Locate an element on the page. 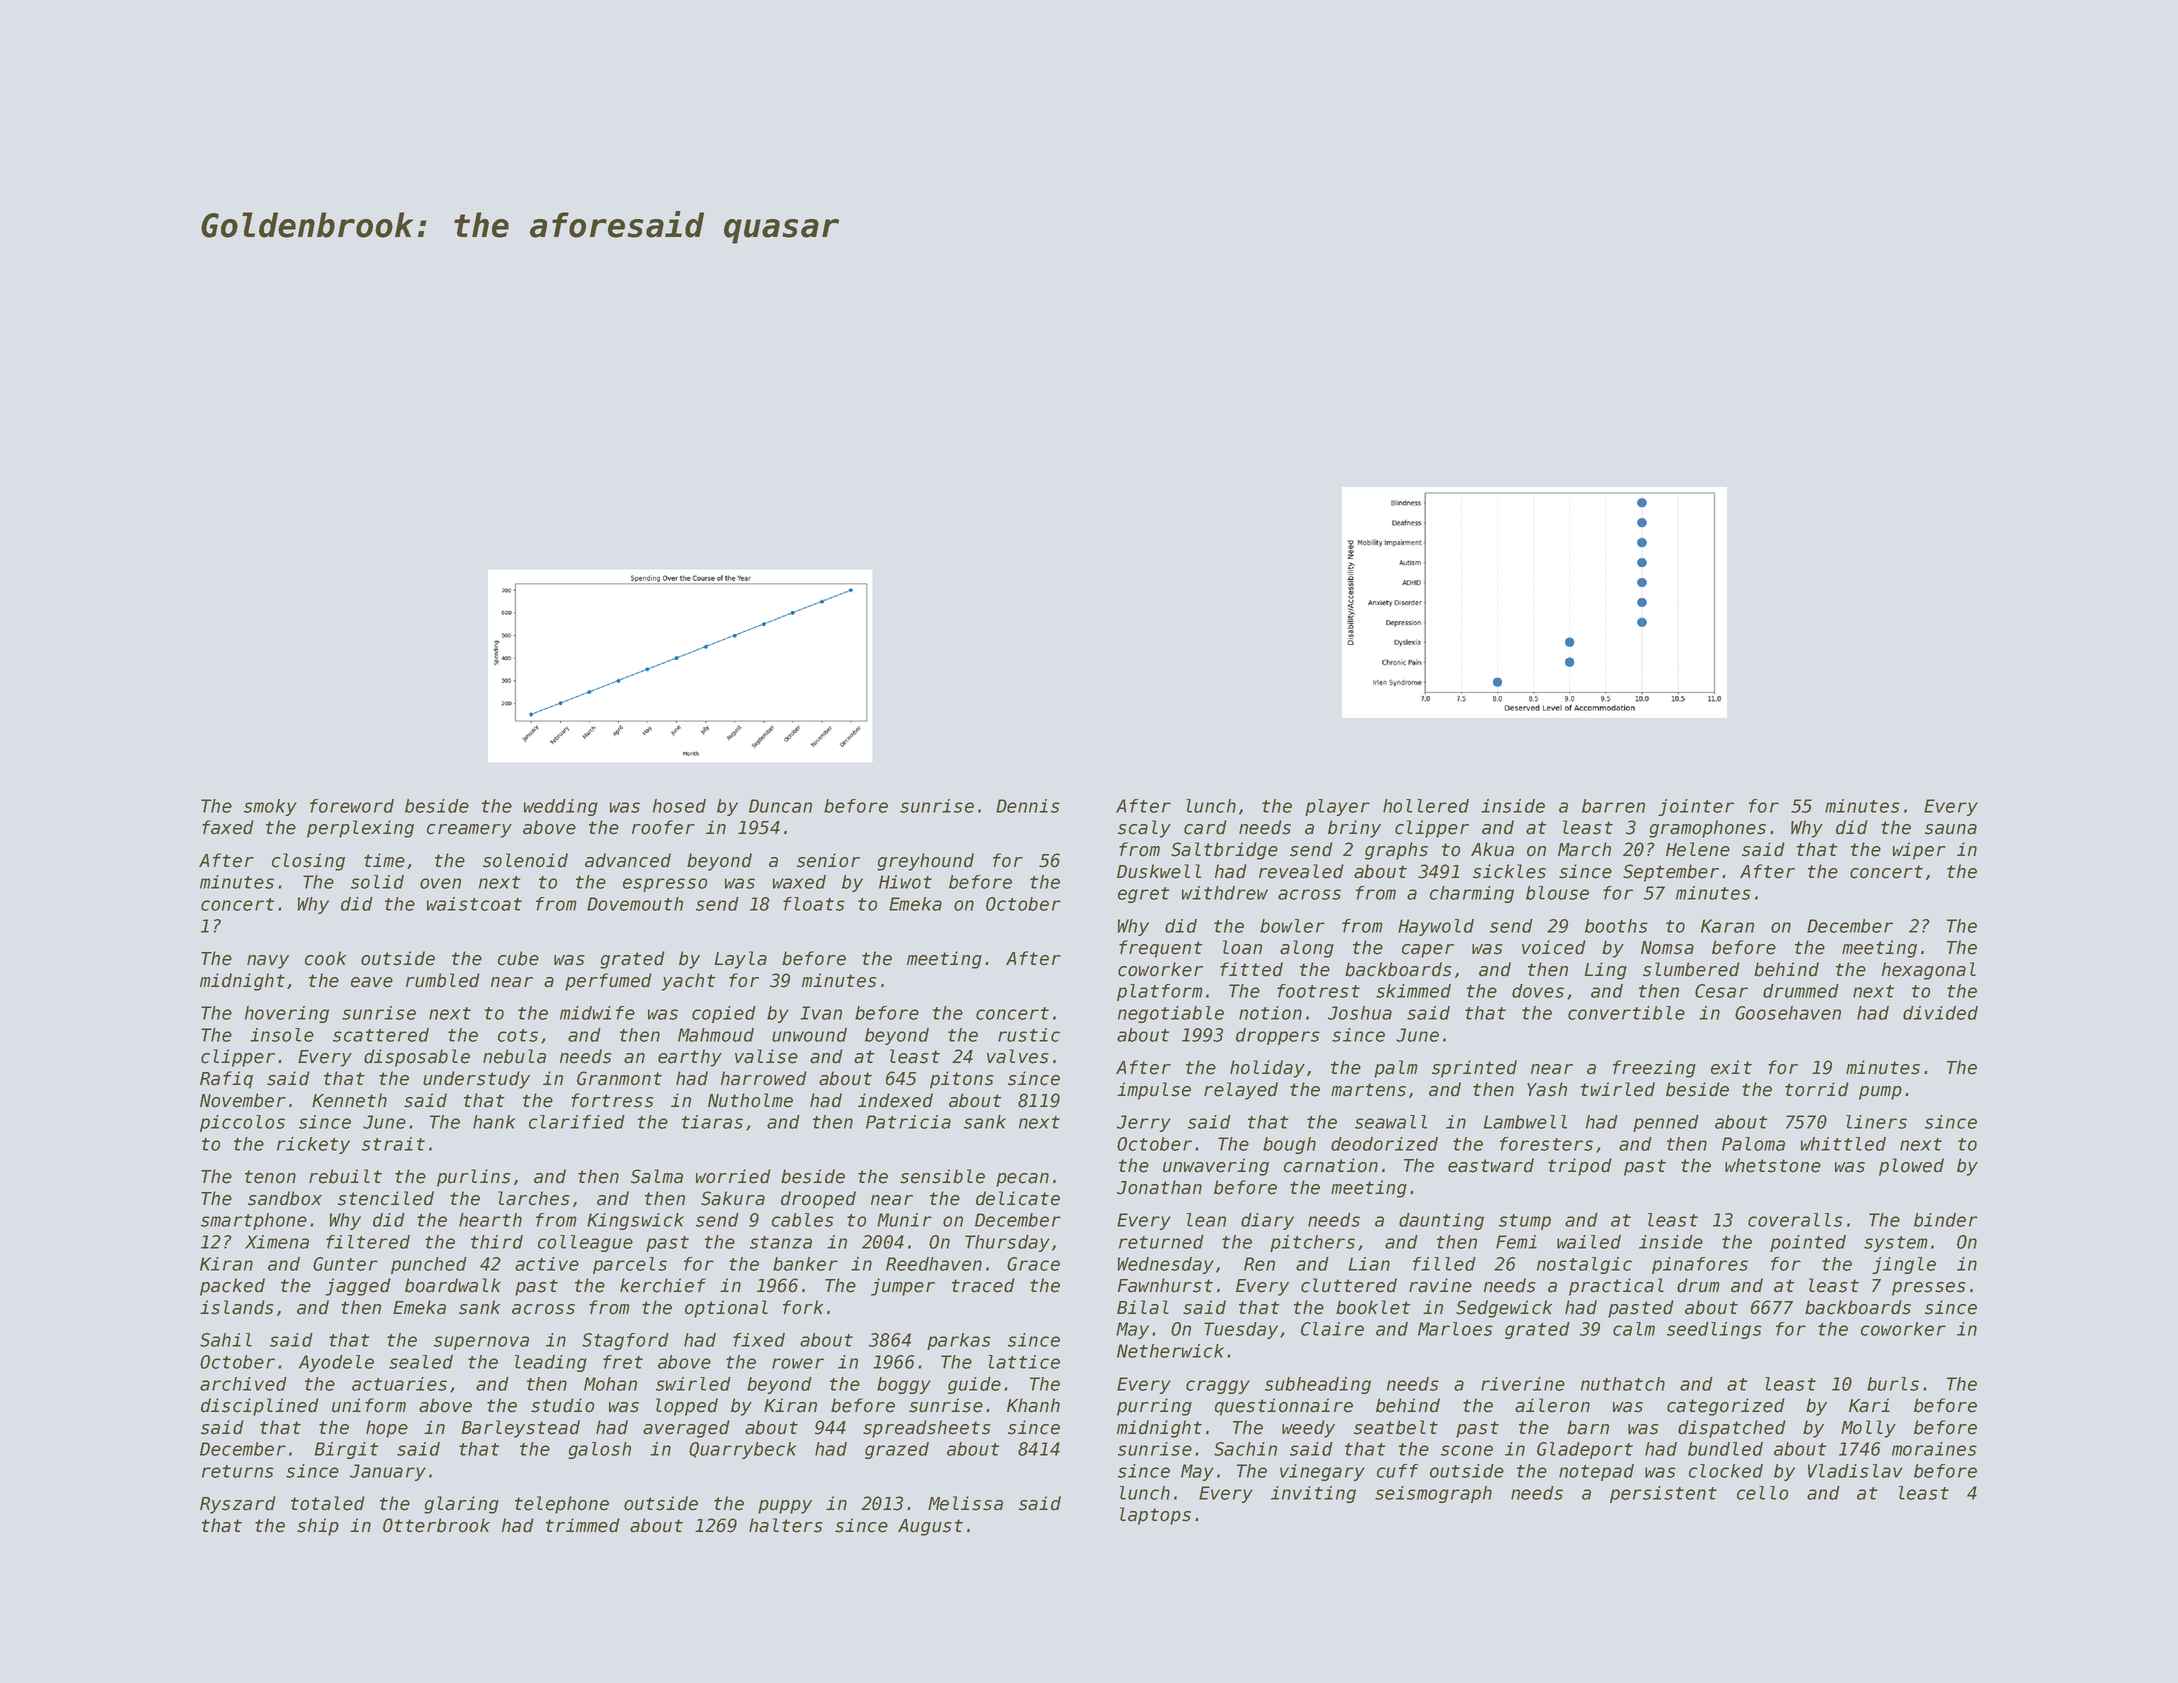 The width and height of the page is (2178, 1683). midwife is located at coordinates (597, 1013).
